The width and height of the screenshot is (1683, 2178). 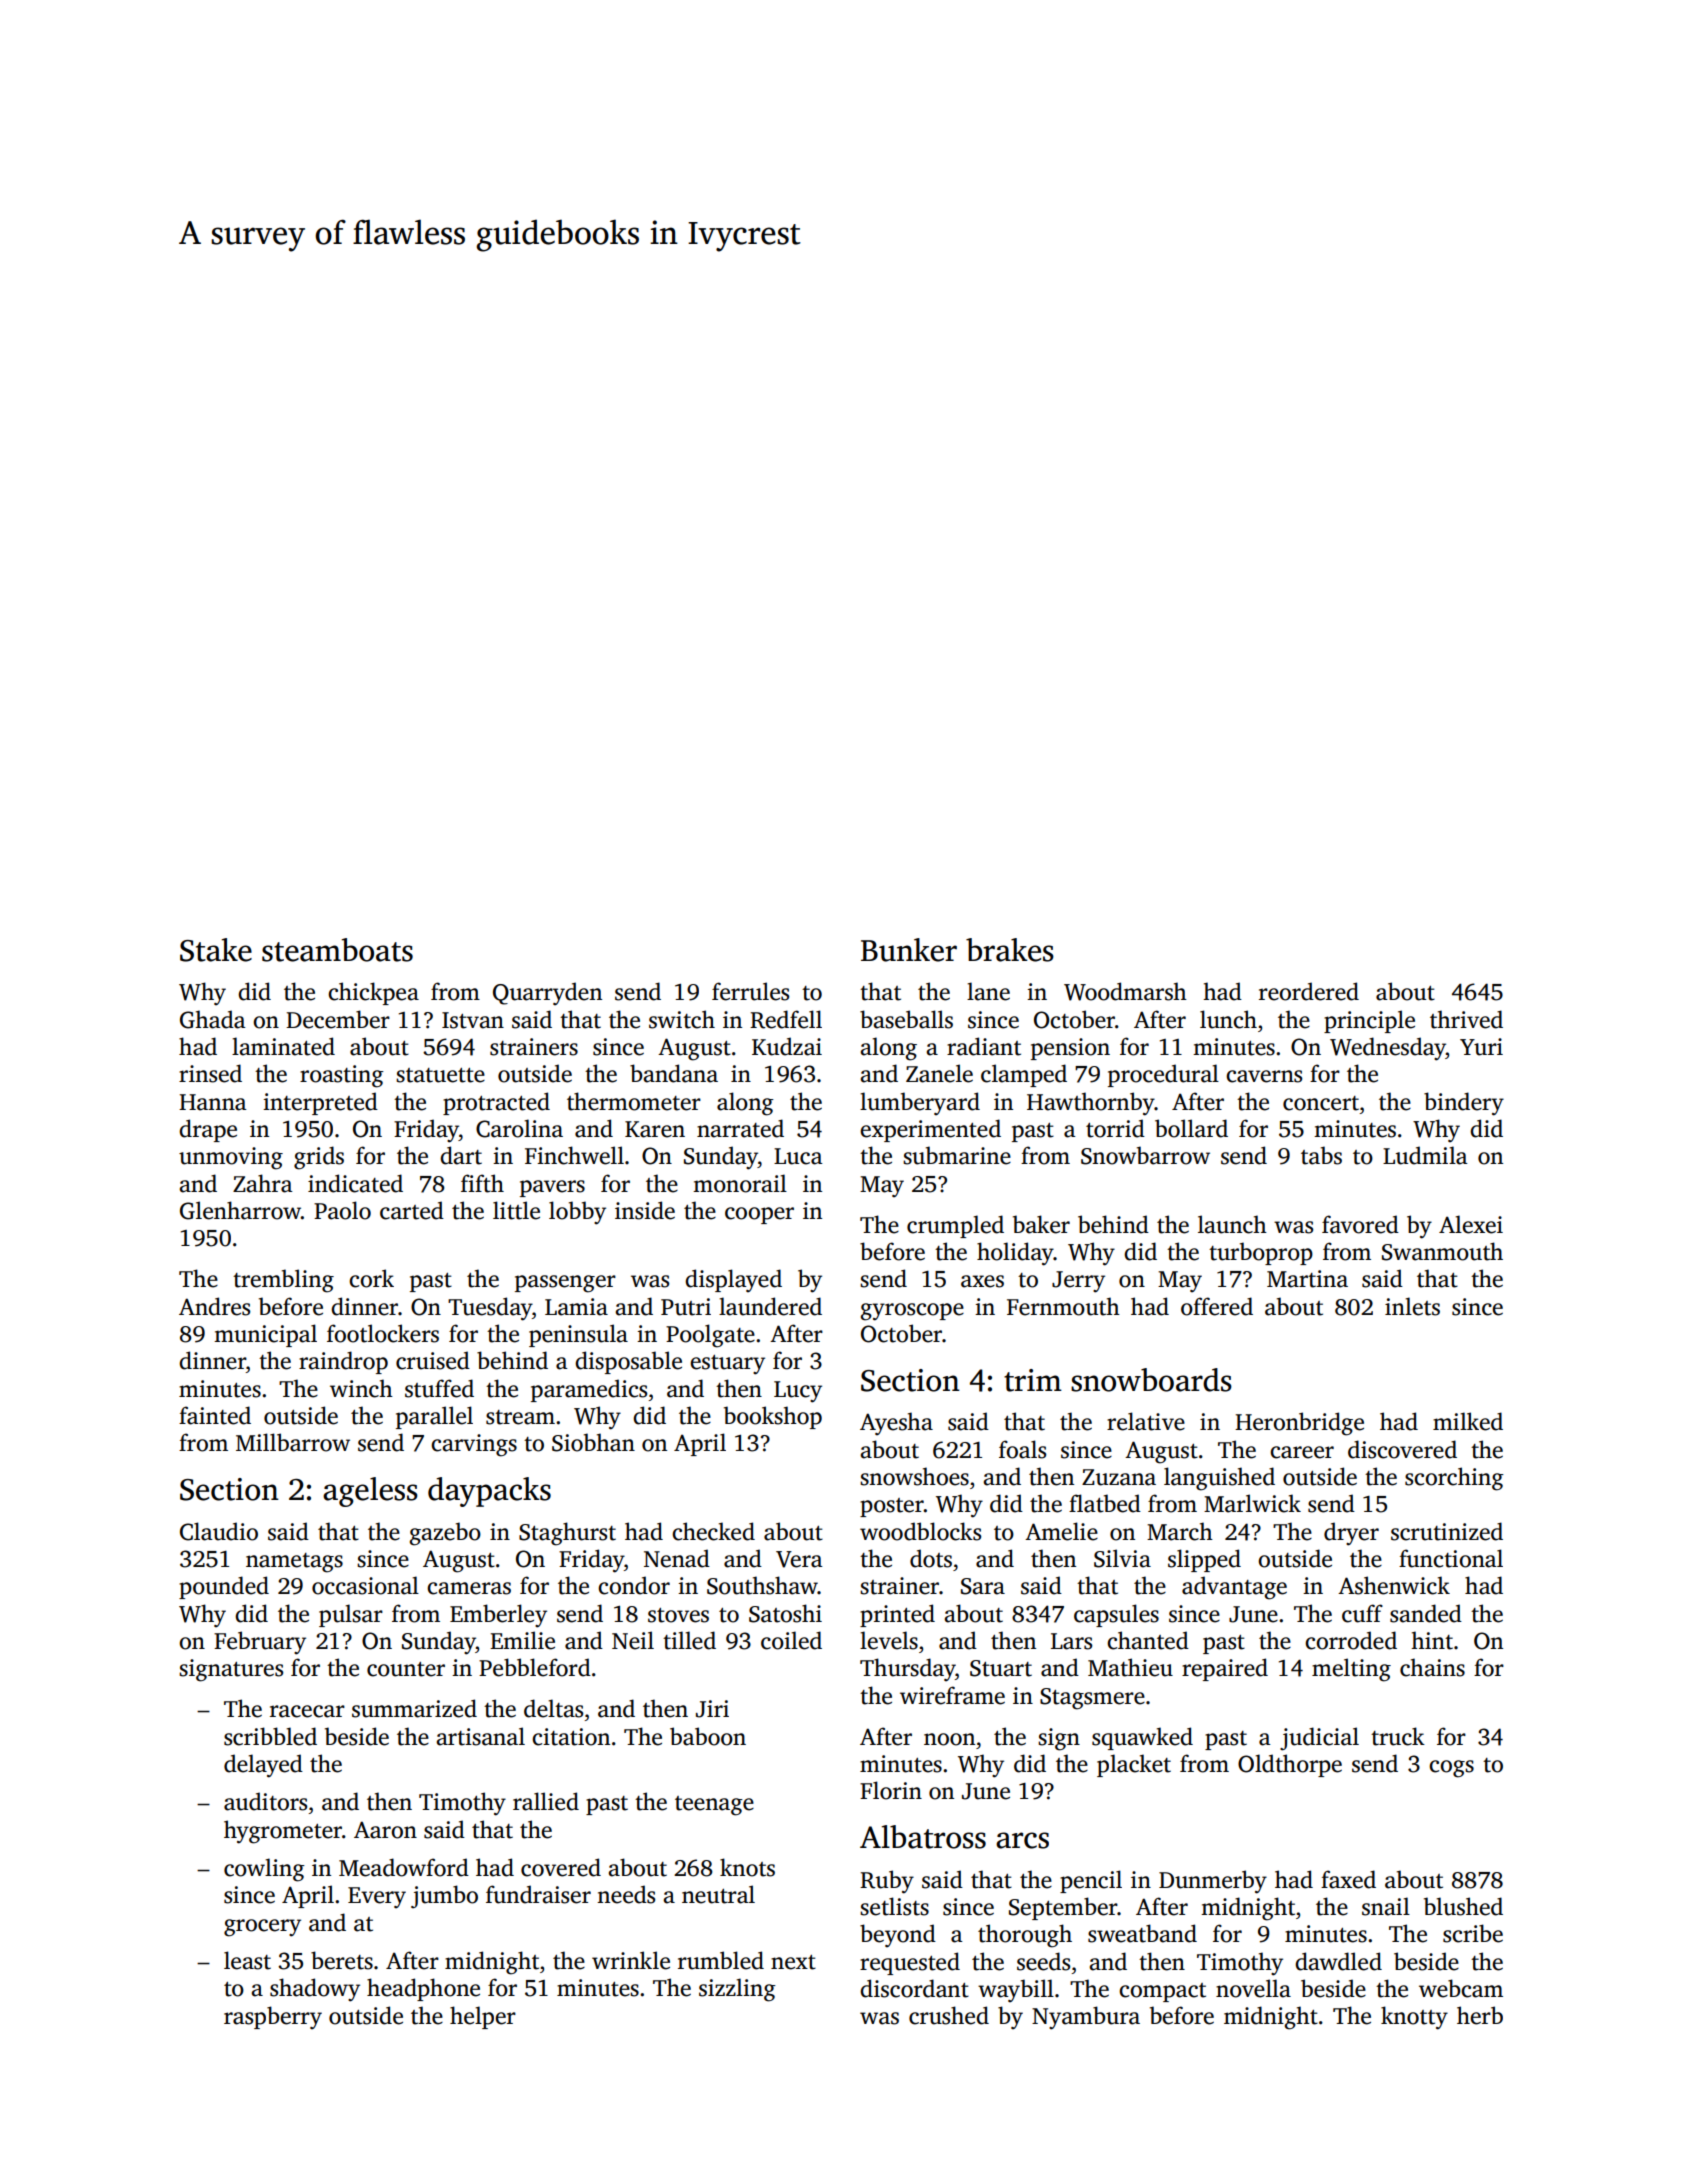 I want to click on steamboats, so click(x=337, y=950).
